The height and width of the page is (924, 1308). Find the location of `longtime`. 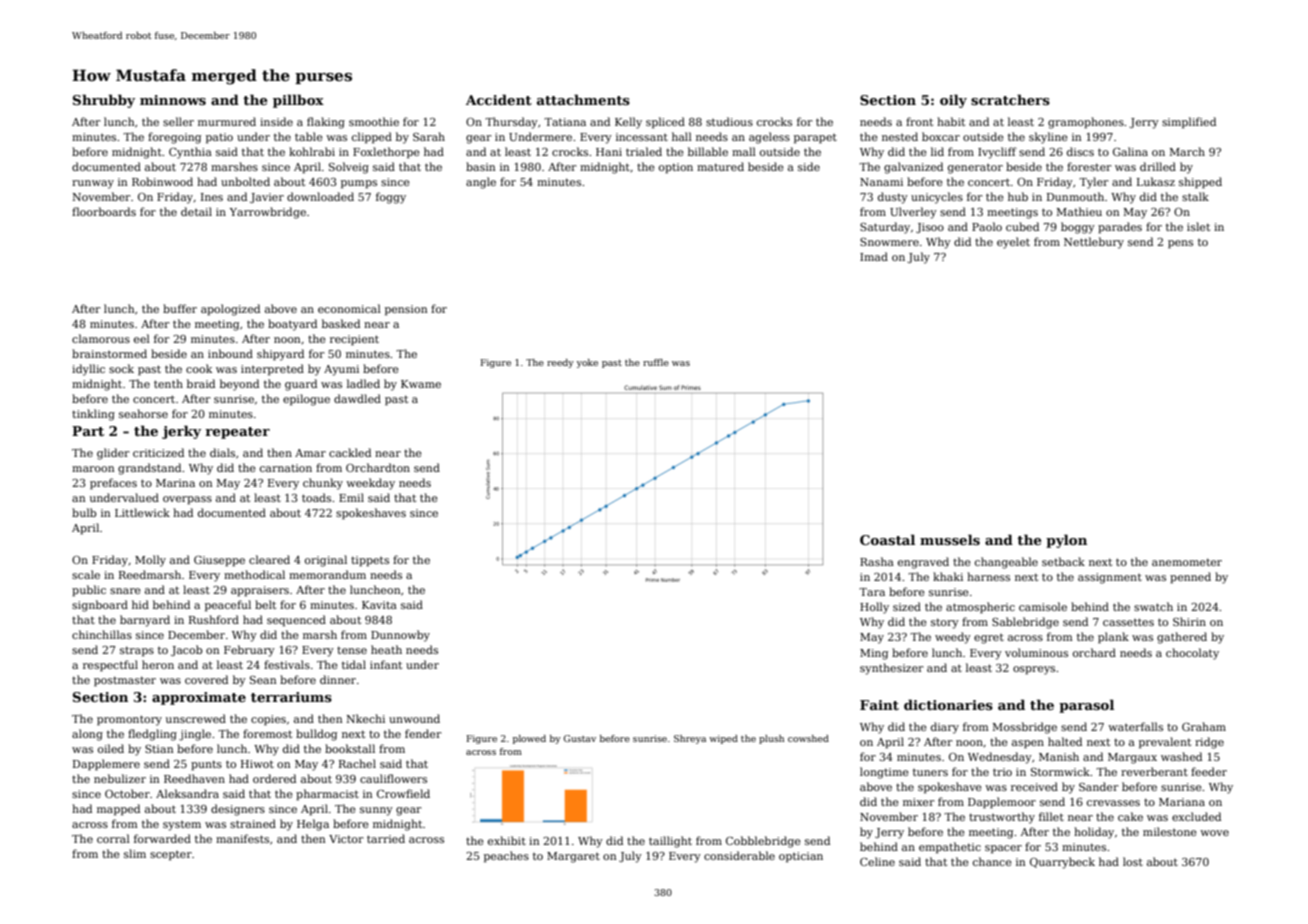

longtime is located at coordinates (884, 773).
